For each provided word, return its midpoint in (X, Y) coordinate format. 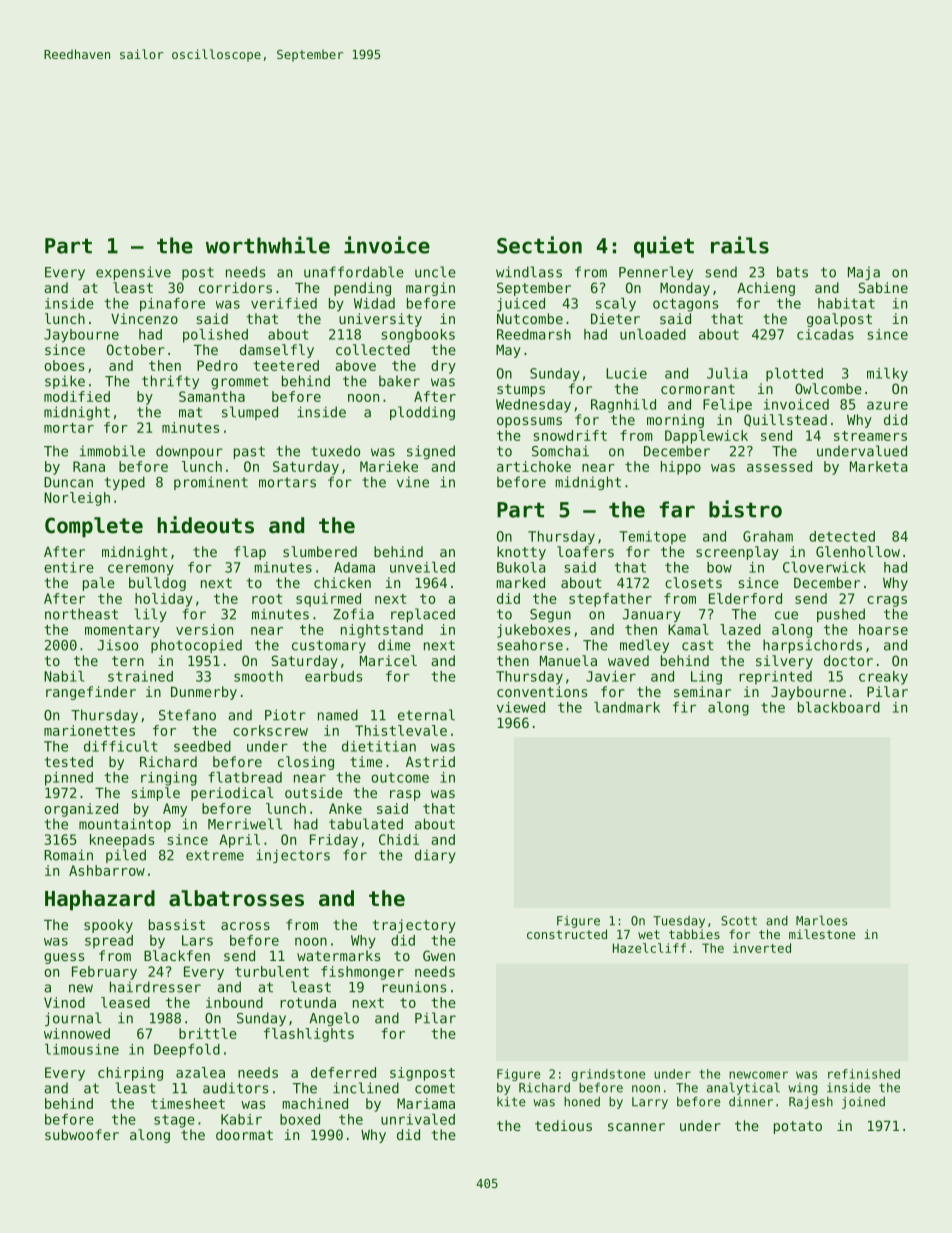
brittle (208, 1033)
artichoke (534, 466)
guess (64, 958)
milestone (822, 934)
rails (740, 245)
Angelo (334, 1019)
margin (430, 289)
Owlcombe (828, 388)
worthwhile (268, 245)
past (249, 452)
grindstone (608, 1075)
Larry (650, 1103)
